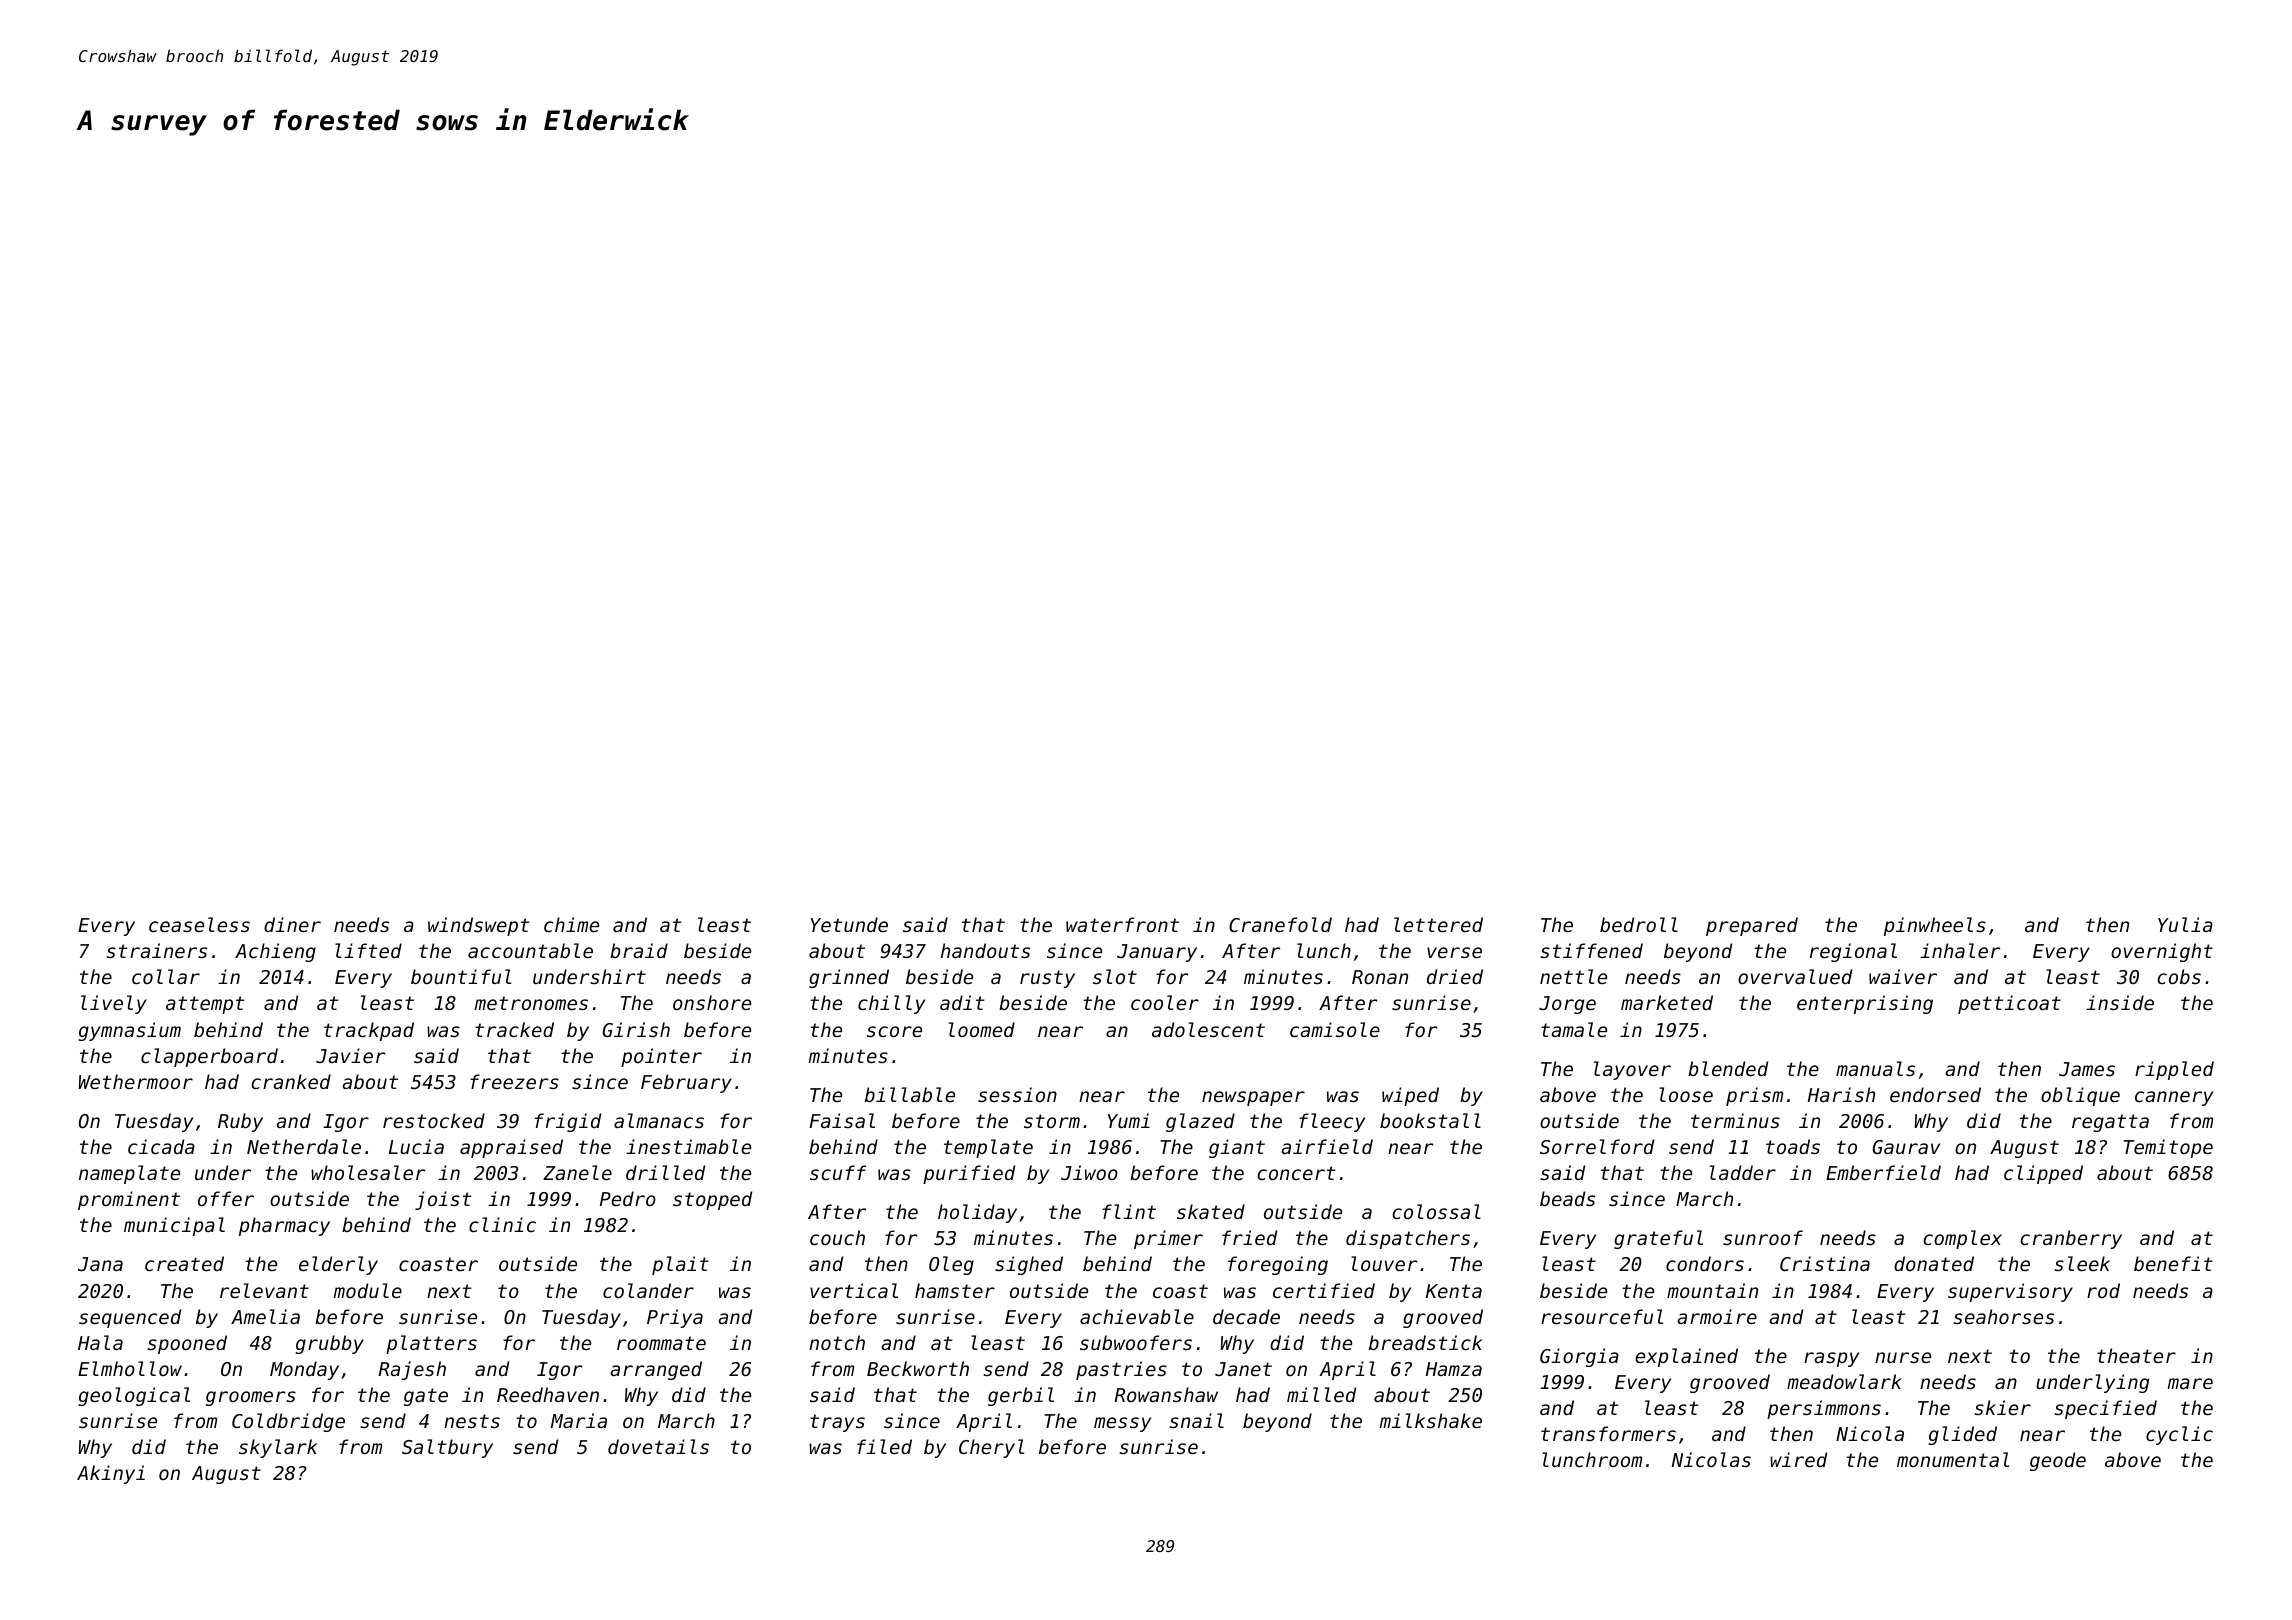 The image size is (2292, 1620). What do you see at coordinates (2185, 924) in the screenshot?
I see `Yulia` at bounding box center [2185, 924].
